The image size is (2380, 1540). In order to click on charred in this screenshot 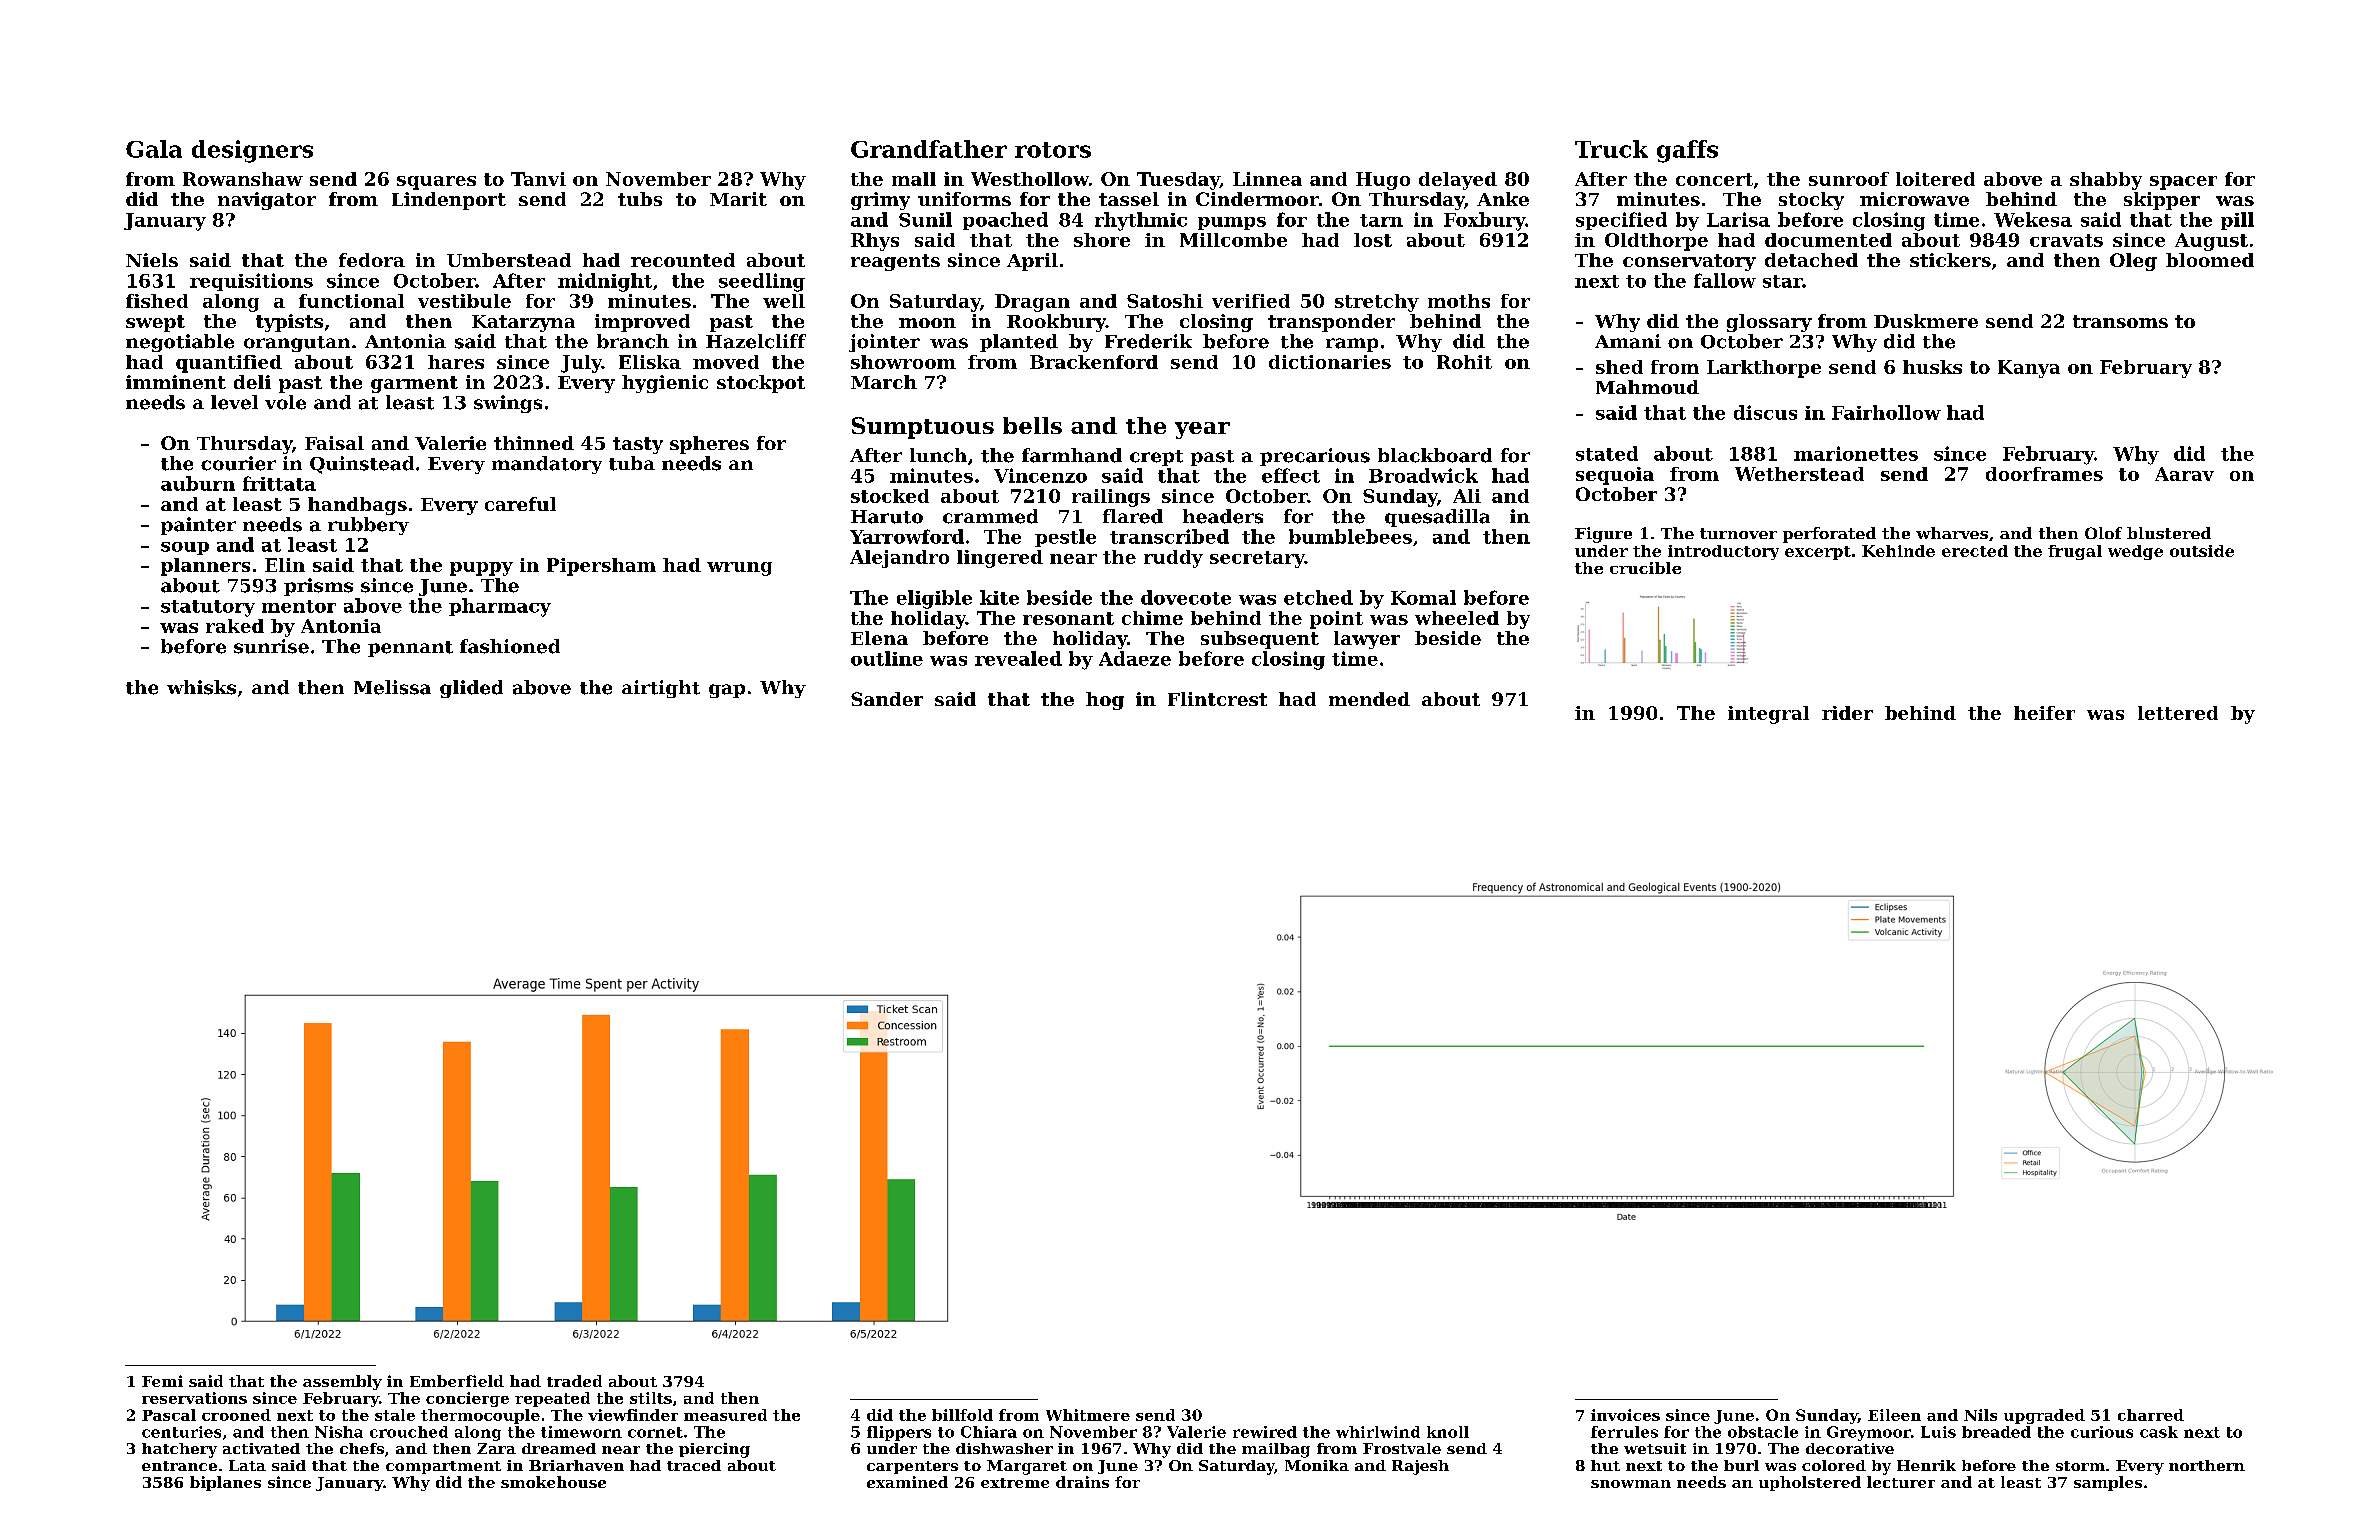, I will do `click(2151, 1415)`.
